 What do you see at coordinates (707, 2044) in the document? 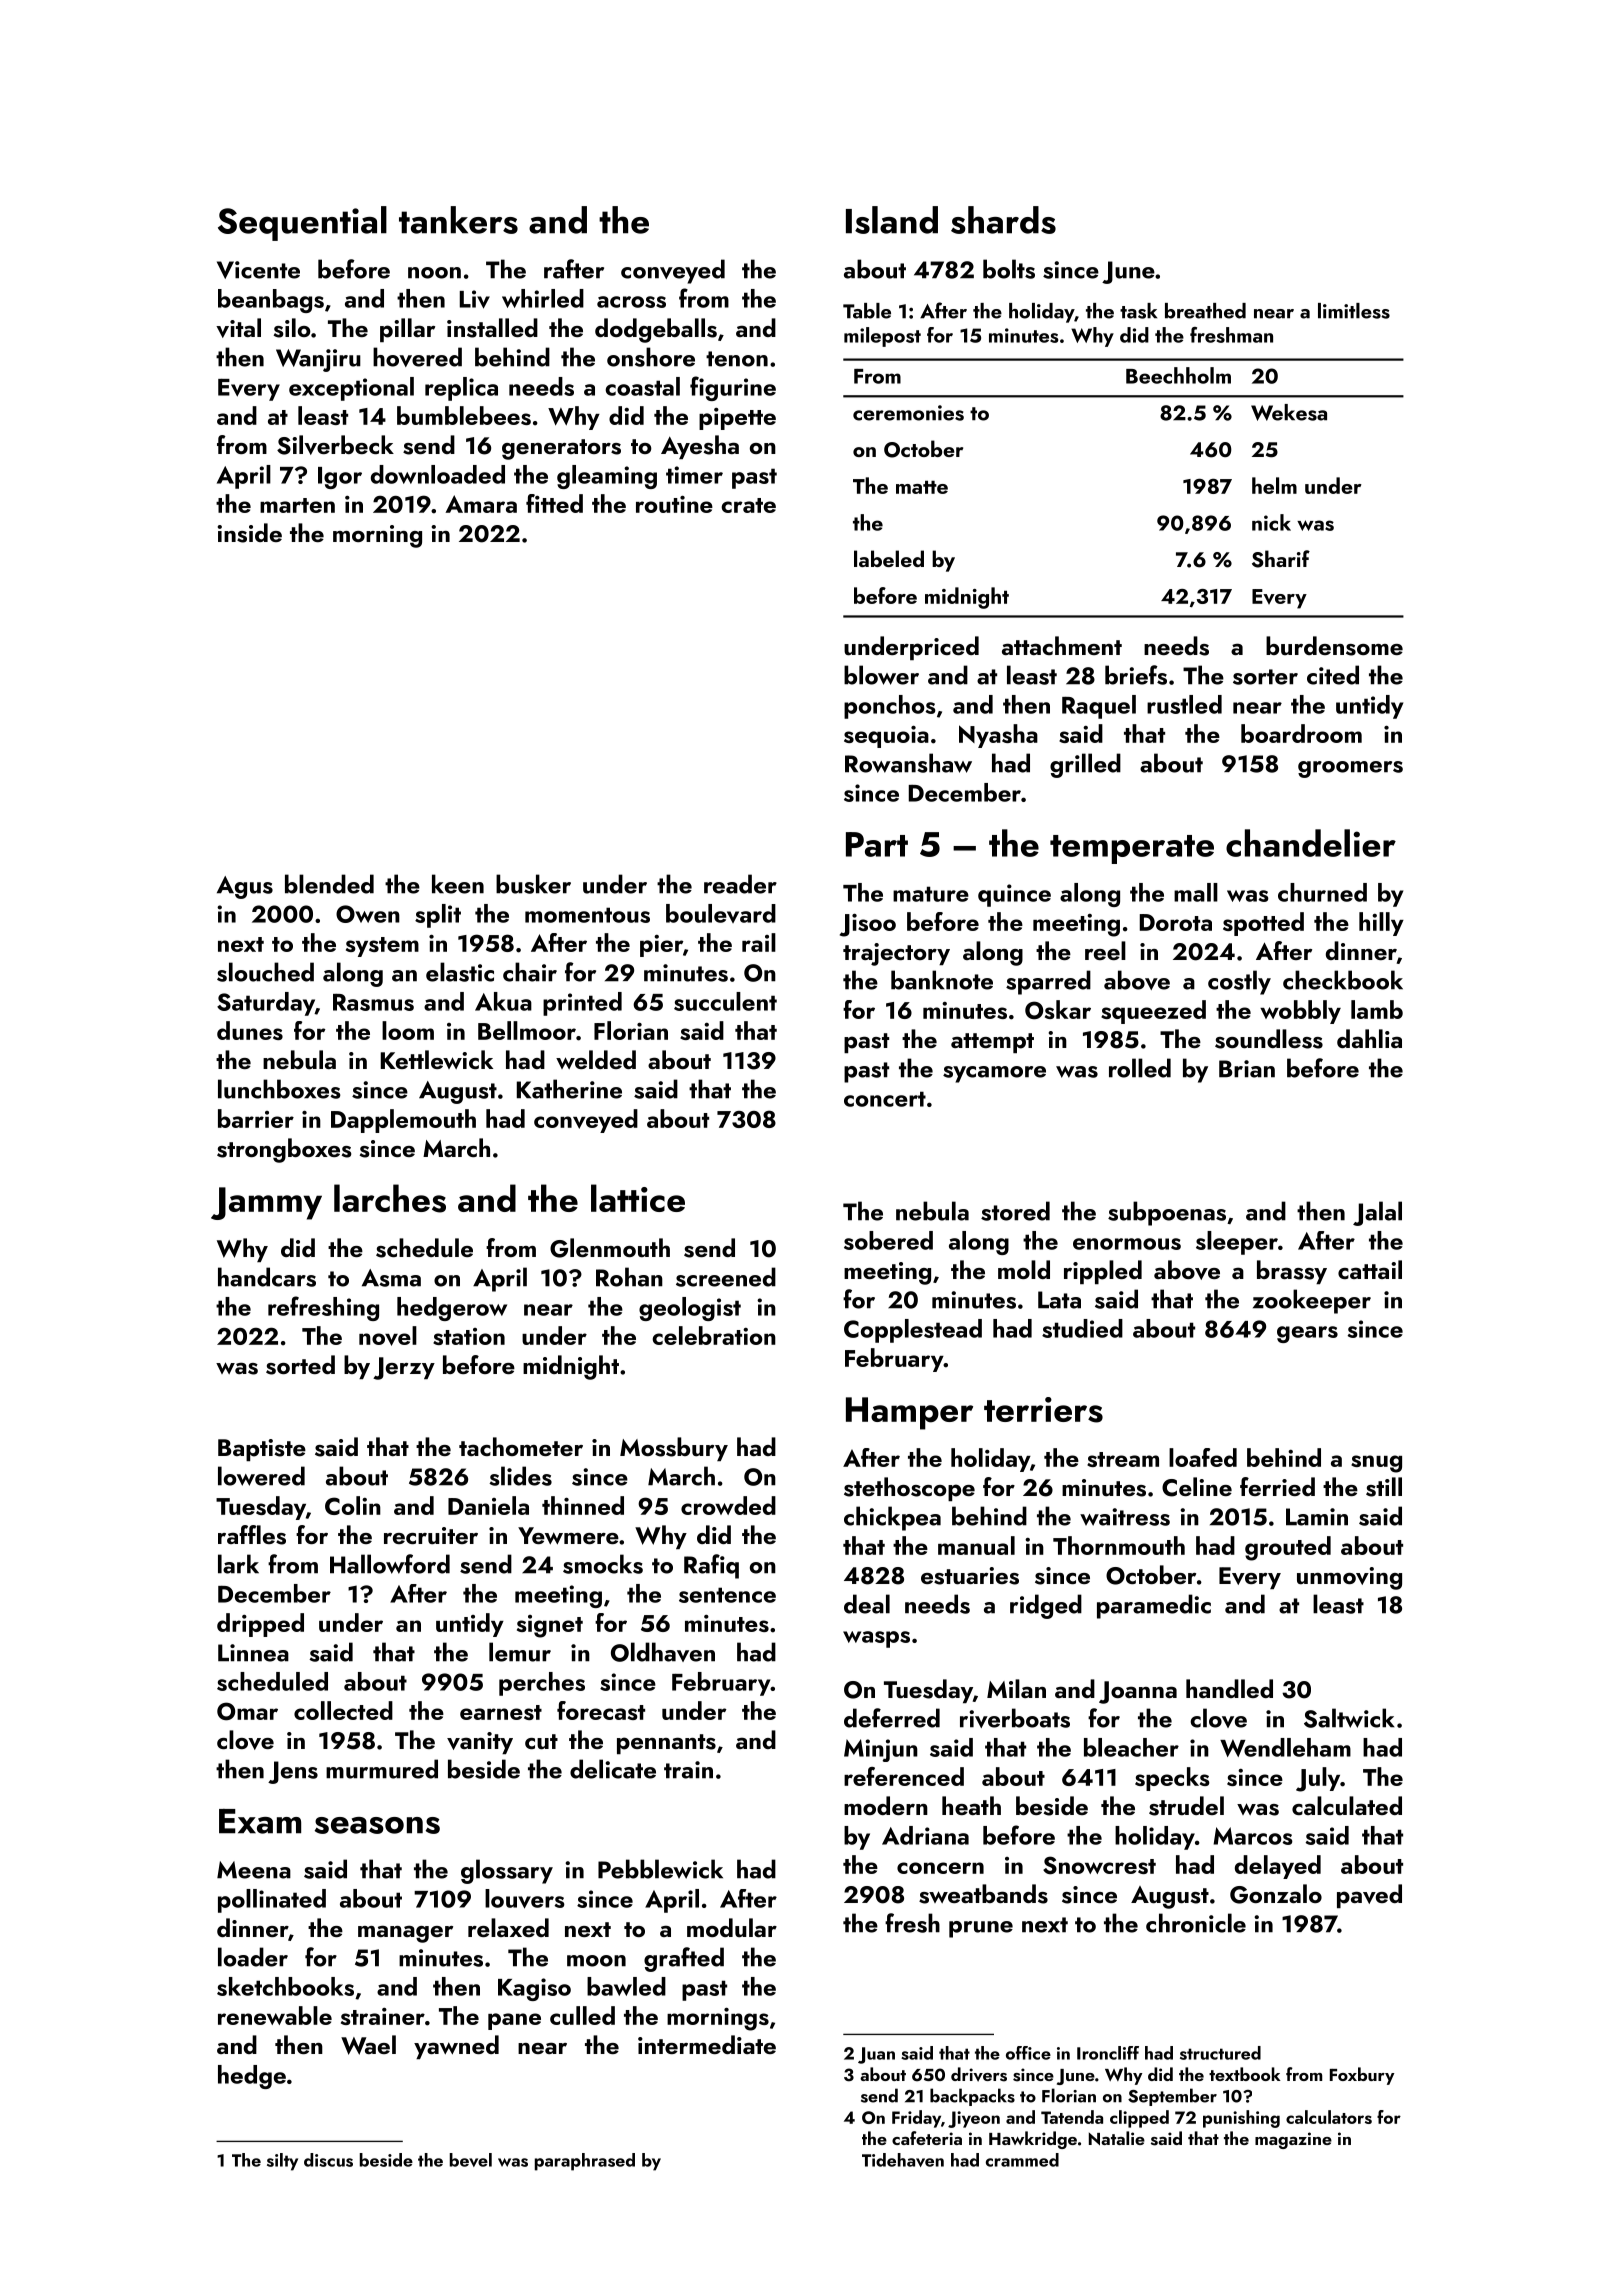
I see `intermediate` at bounding box center [707, 2044].
